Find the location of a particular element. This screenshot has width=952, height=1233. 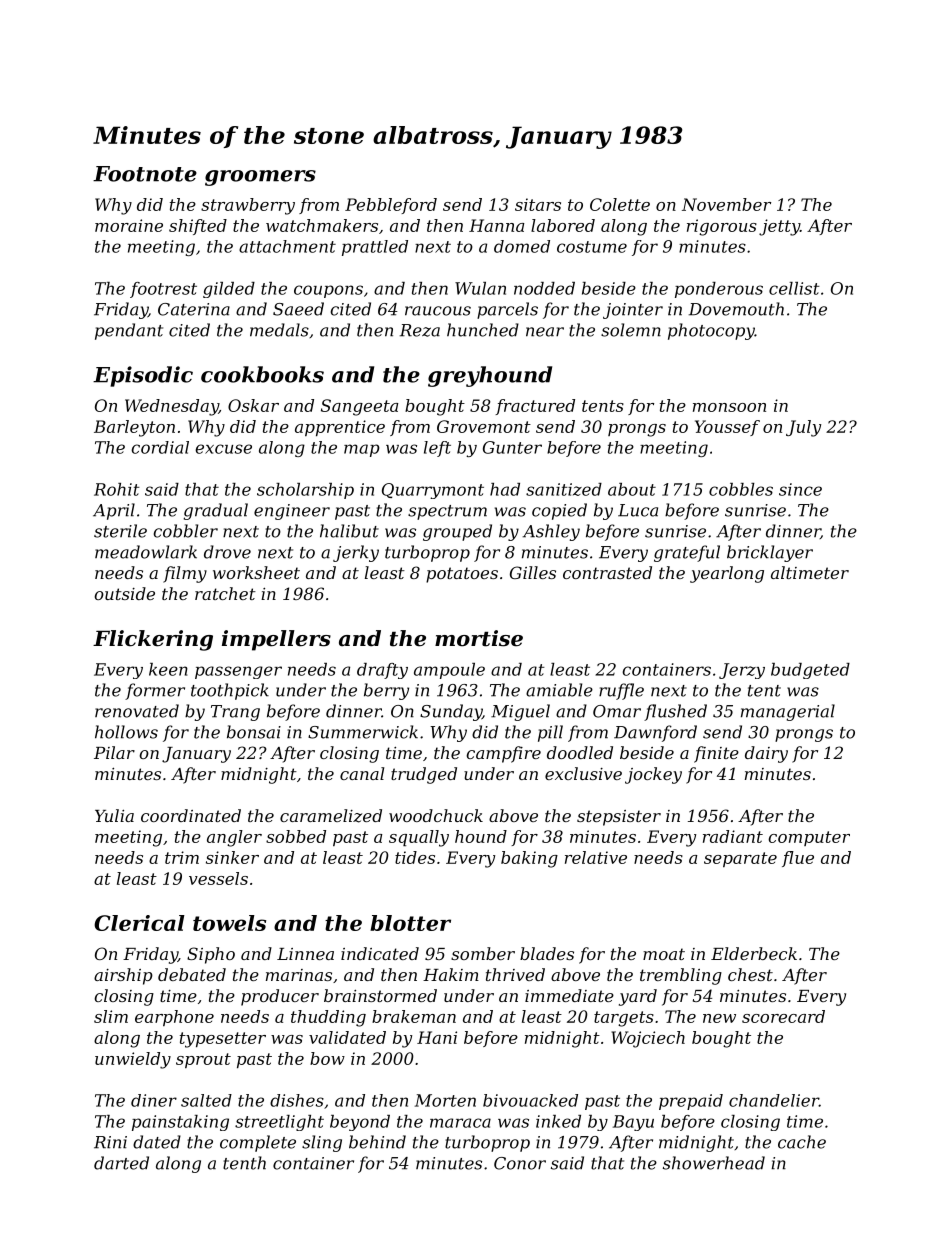

cellist is located at coordinates (794, 288).
